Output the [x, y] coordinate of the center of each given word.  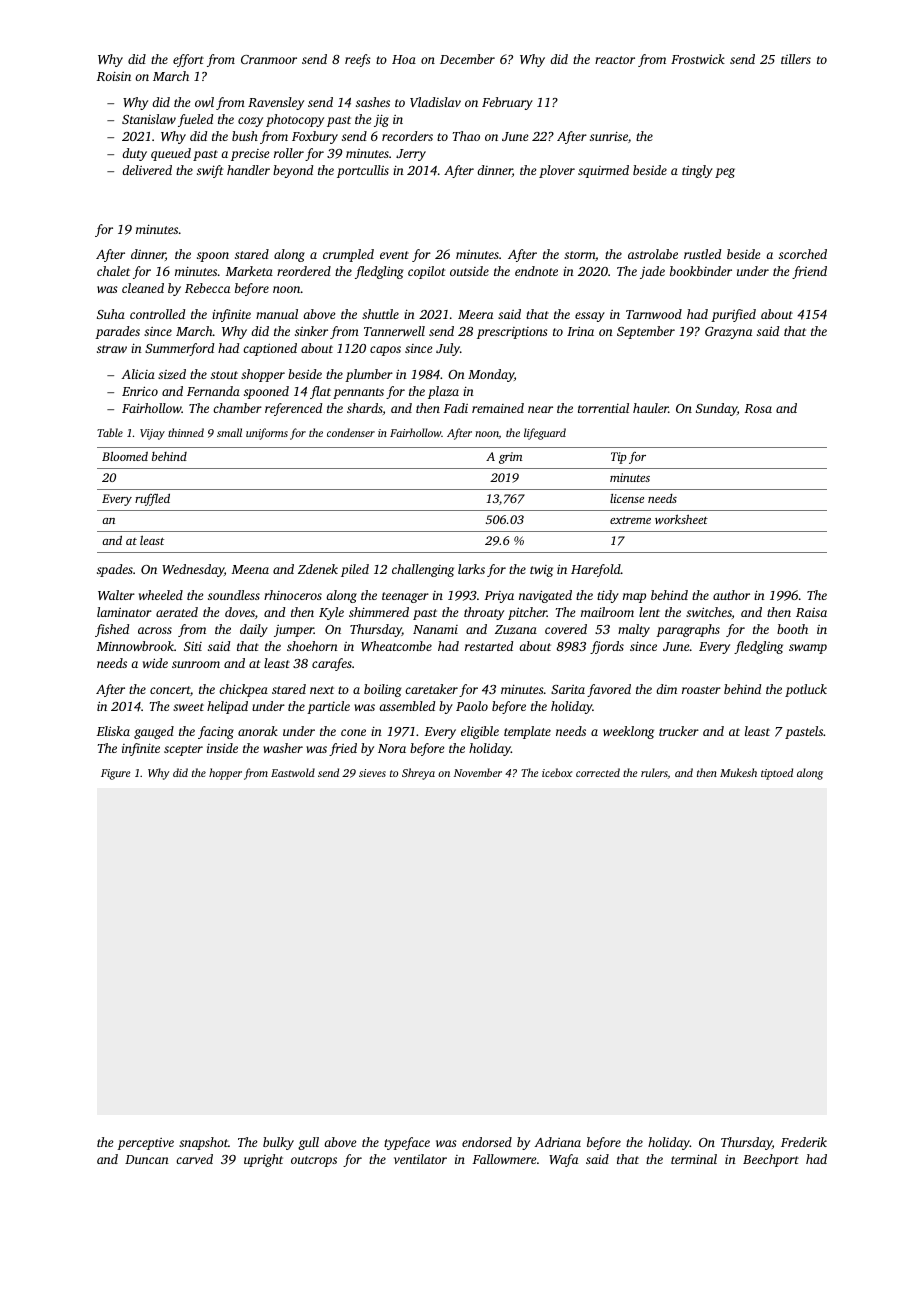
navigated [545, 596]
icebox [557, 772]
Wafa [563, 1160]
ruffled [152, 499]
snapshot [203, 1143]
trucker [679, 731]
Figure [116, 774]
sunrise [609, 136]
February [507, 103]
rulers [654, 773]
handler [248, 170]
